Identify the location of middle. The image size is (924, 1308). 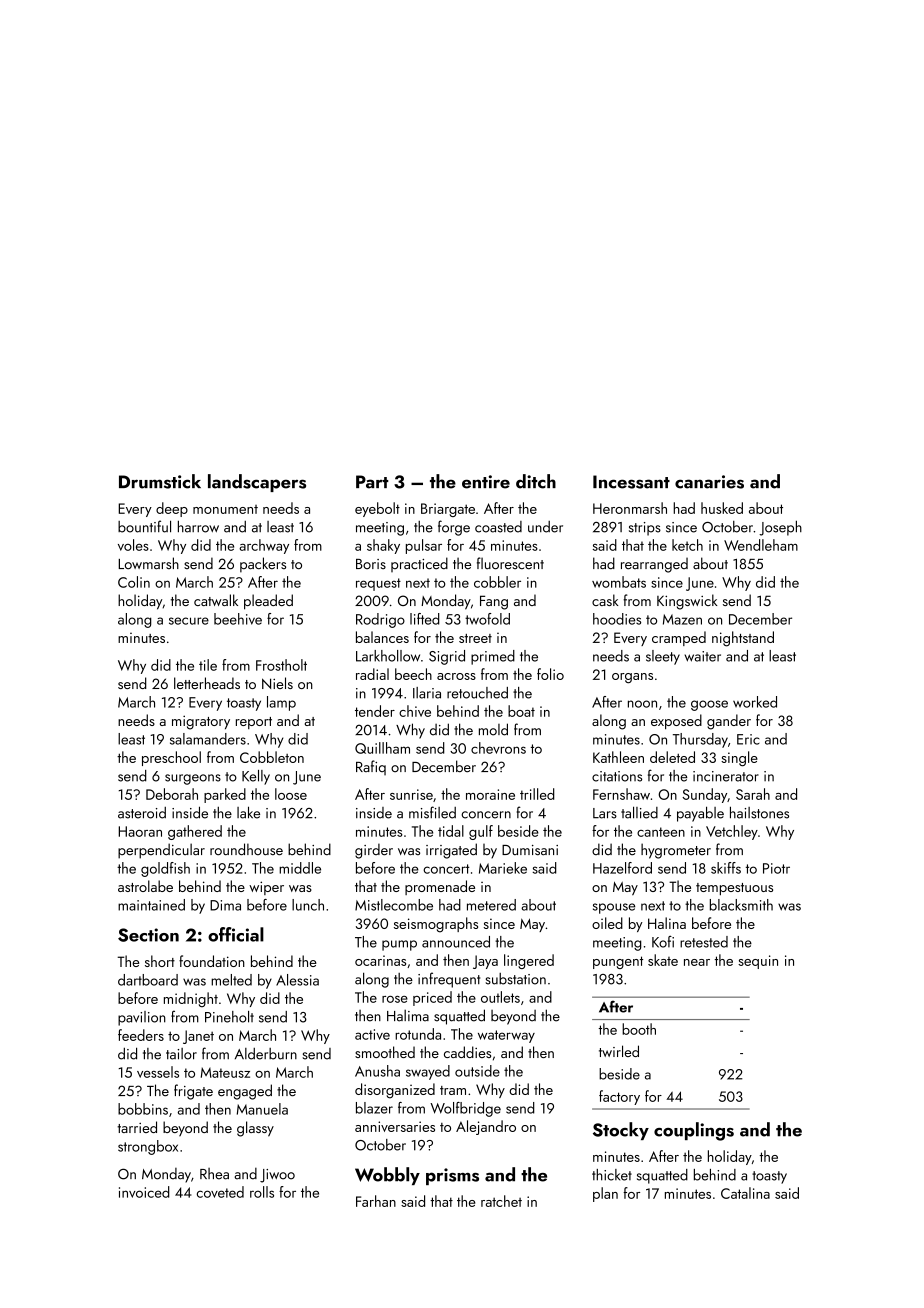
(300, 868).
